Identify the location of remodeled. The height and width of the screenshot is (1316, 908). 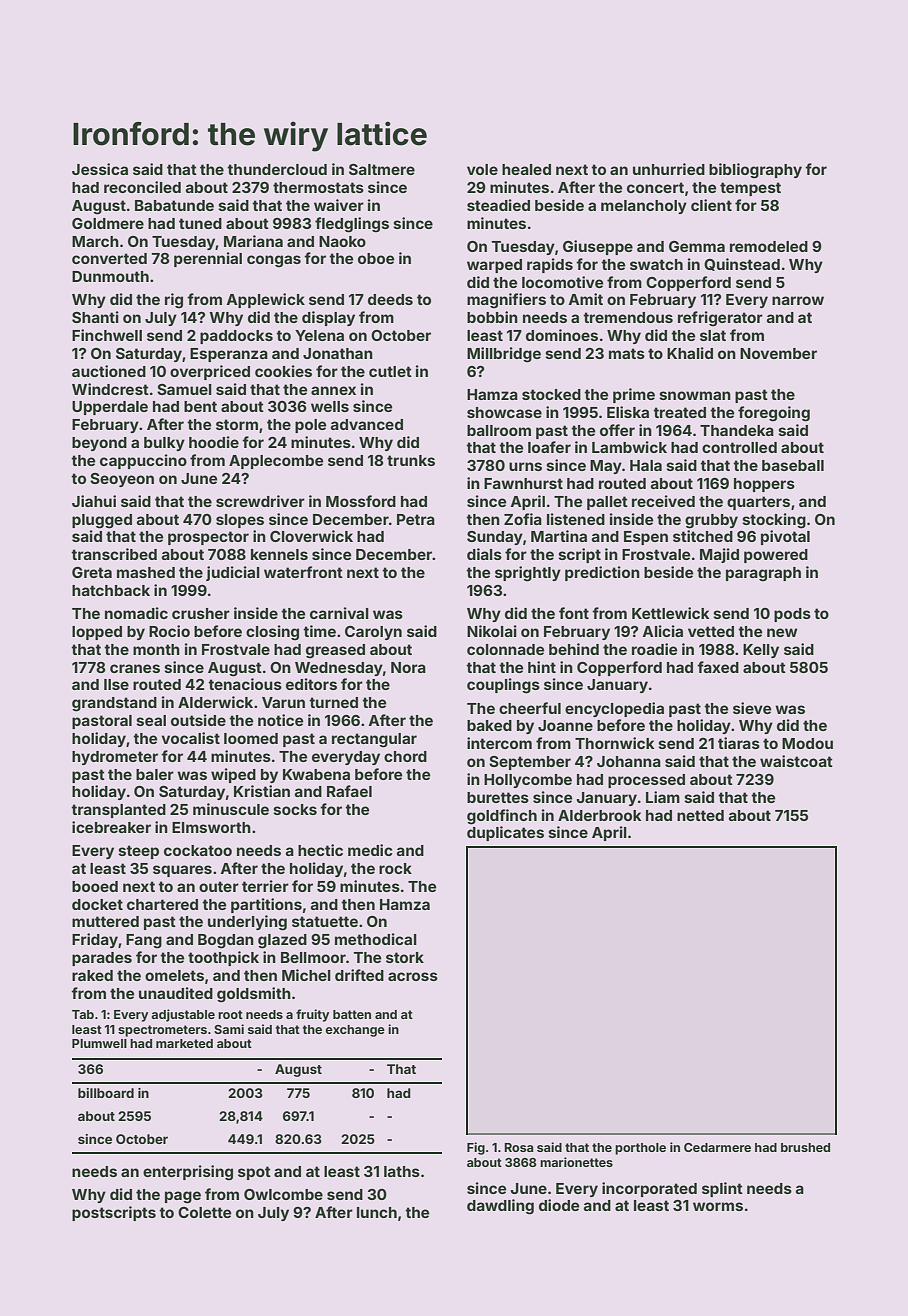
(769, 246).
